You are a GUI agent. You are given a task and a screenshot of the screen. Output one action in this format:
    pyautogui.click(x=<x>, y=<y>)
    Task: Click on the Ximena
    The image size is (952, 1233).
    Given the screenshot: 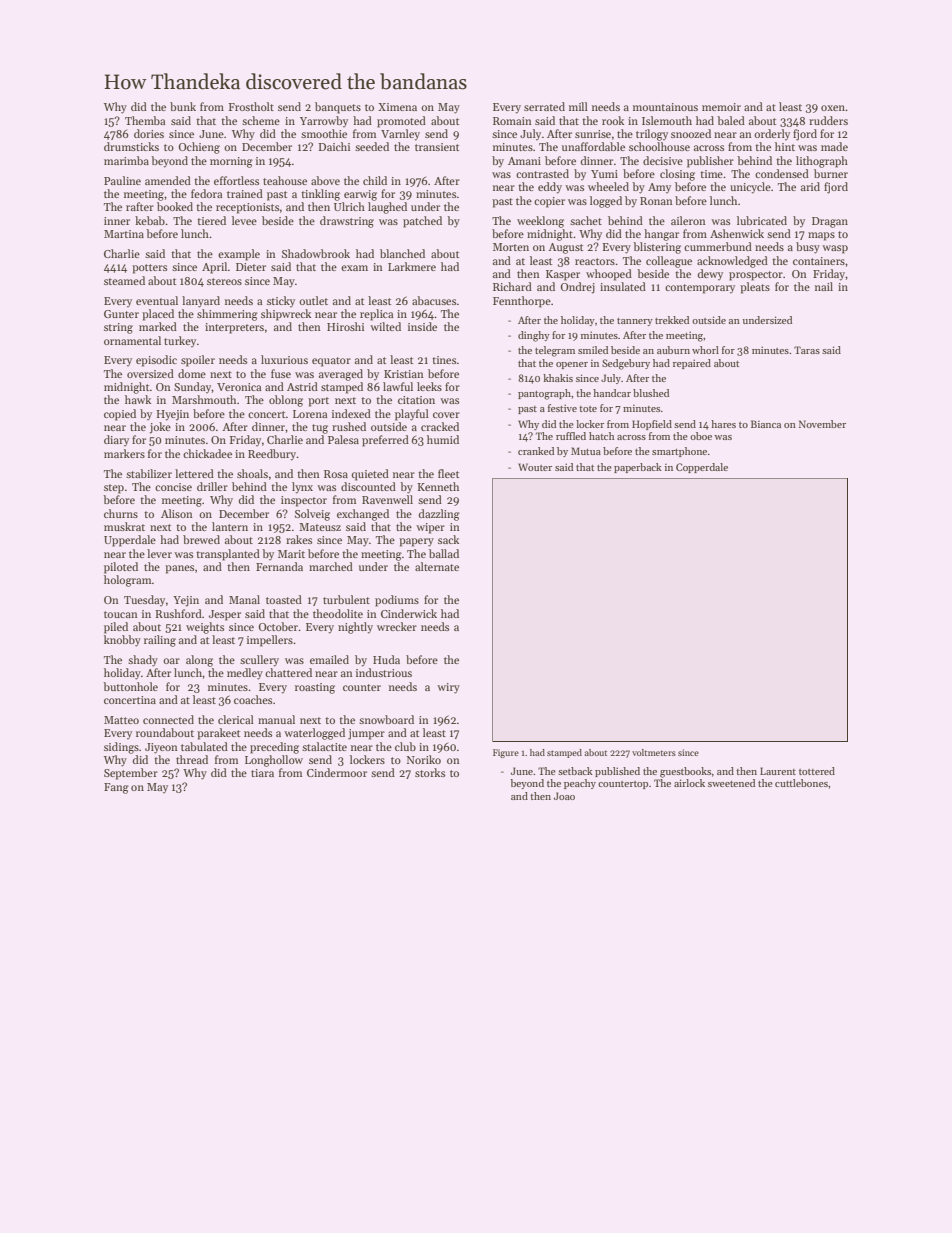 What is the action you would take?
    pyautogui.click(x=397, y=107)
